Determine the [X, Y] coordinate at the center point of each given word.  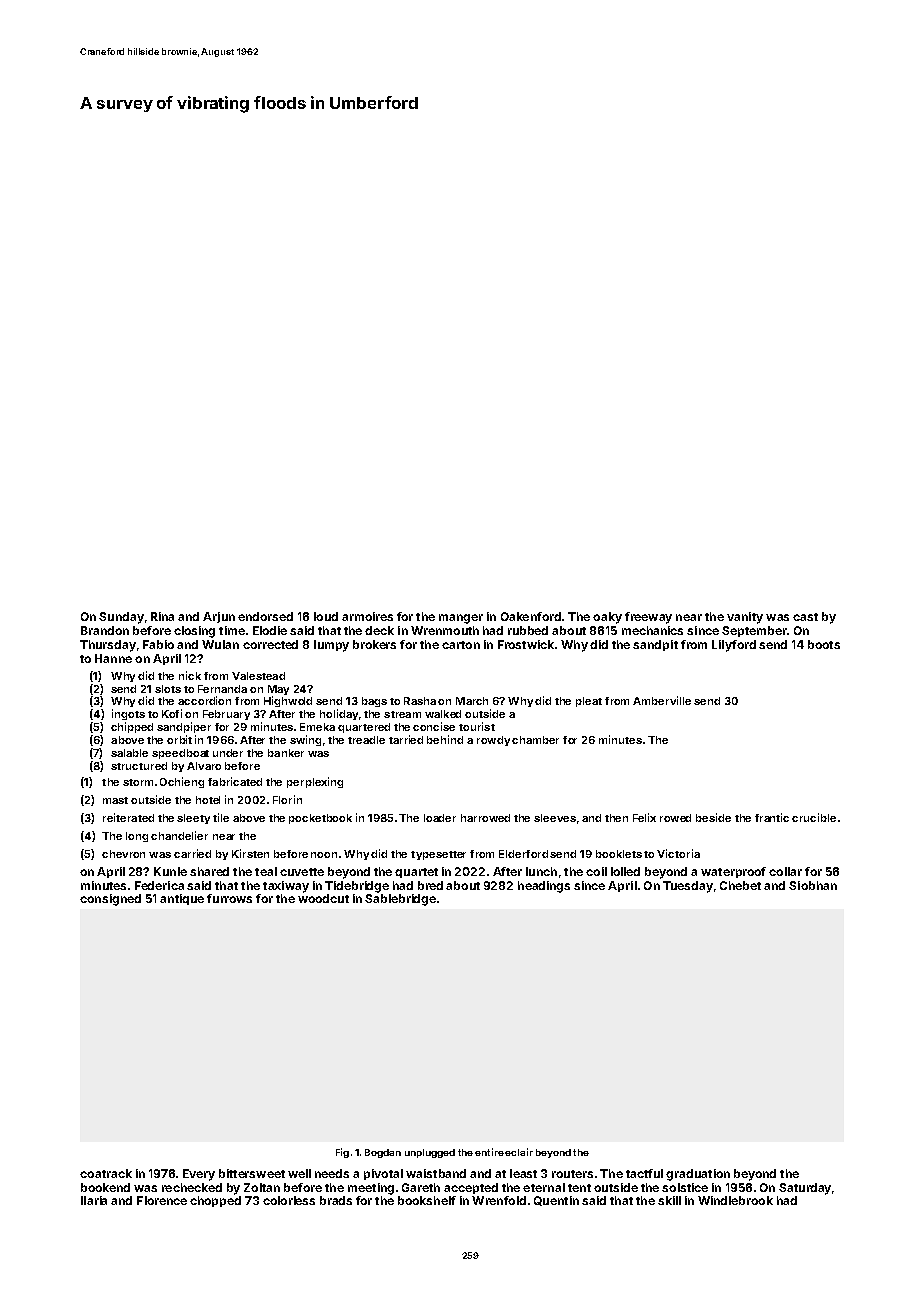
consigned [110, 900]
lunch [541, 871]
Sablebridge [400, 900]
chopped [215, 1201]
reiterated [128, 817]
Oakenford [531, 616]
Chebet [740, 885]
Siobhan [813, 885]
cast [805, 617]
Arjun [219, 617]
